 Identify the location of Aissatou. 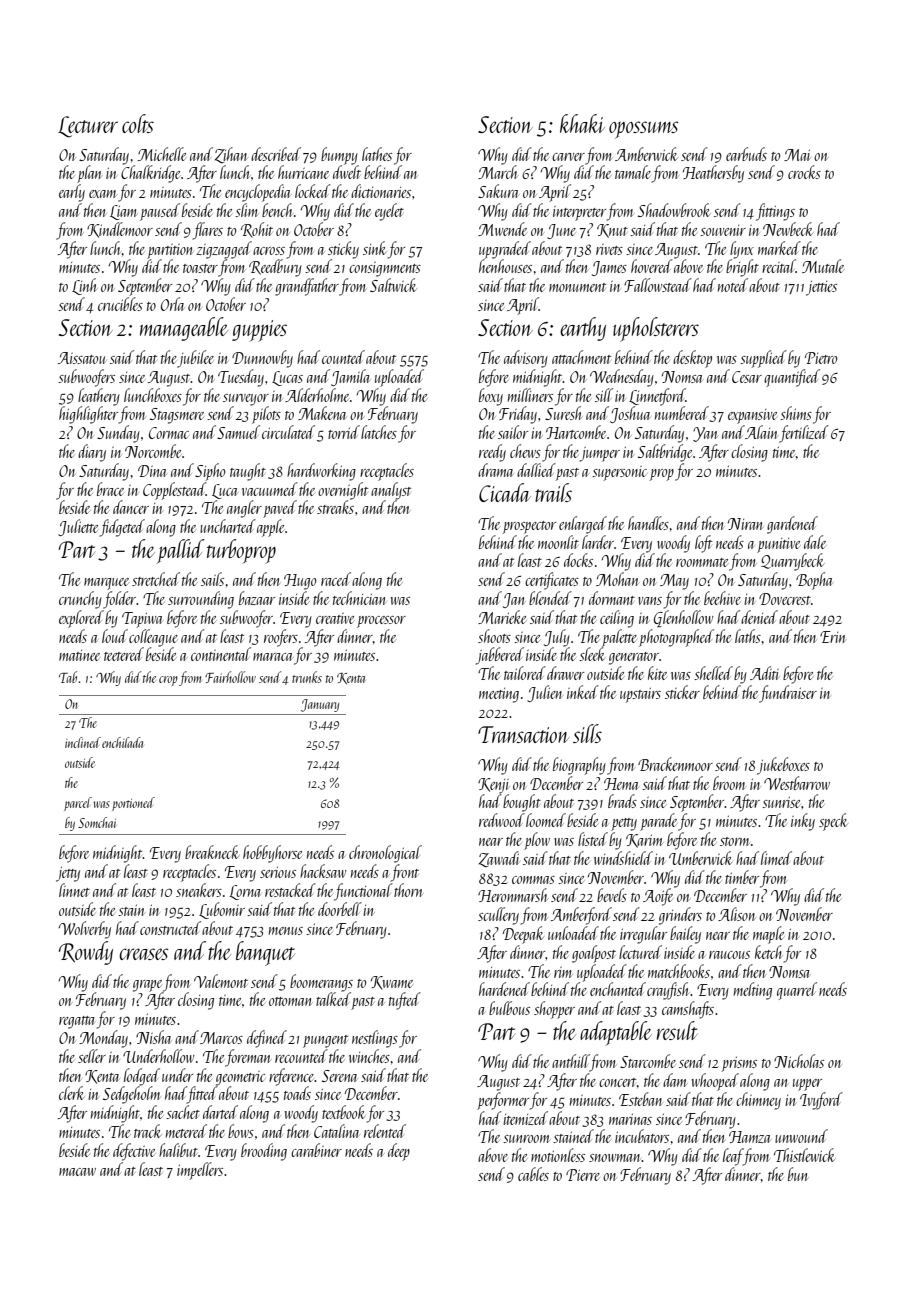
(82, 358).
